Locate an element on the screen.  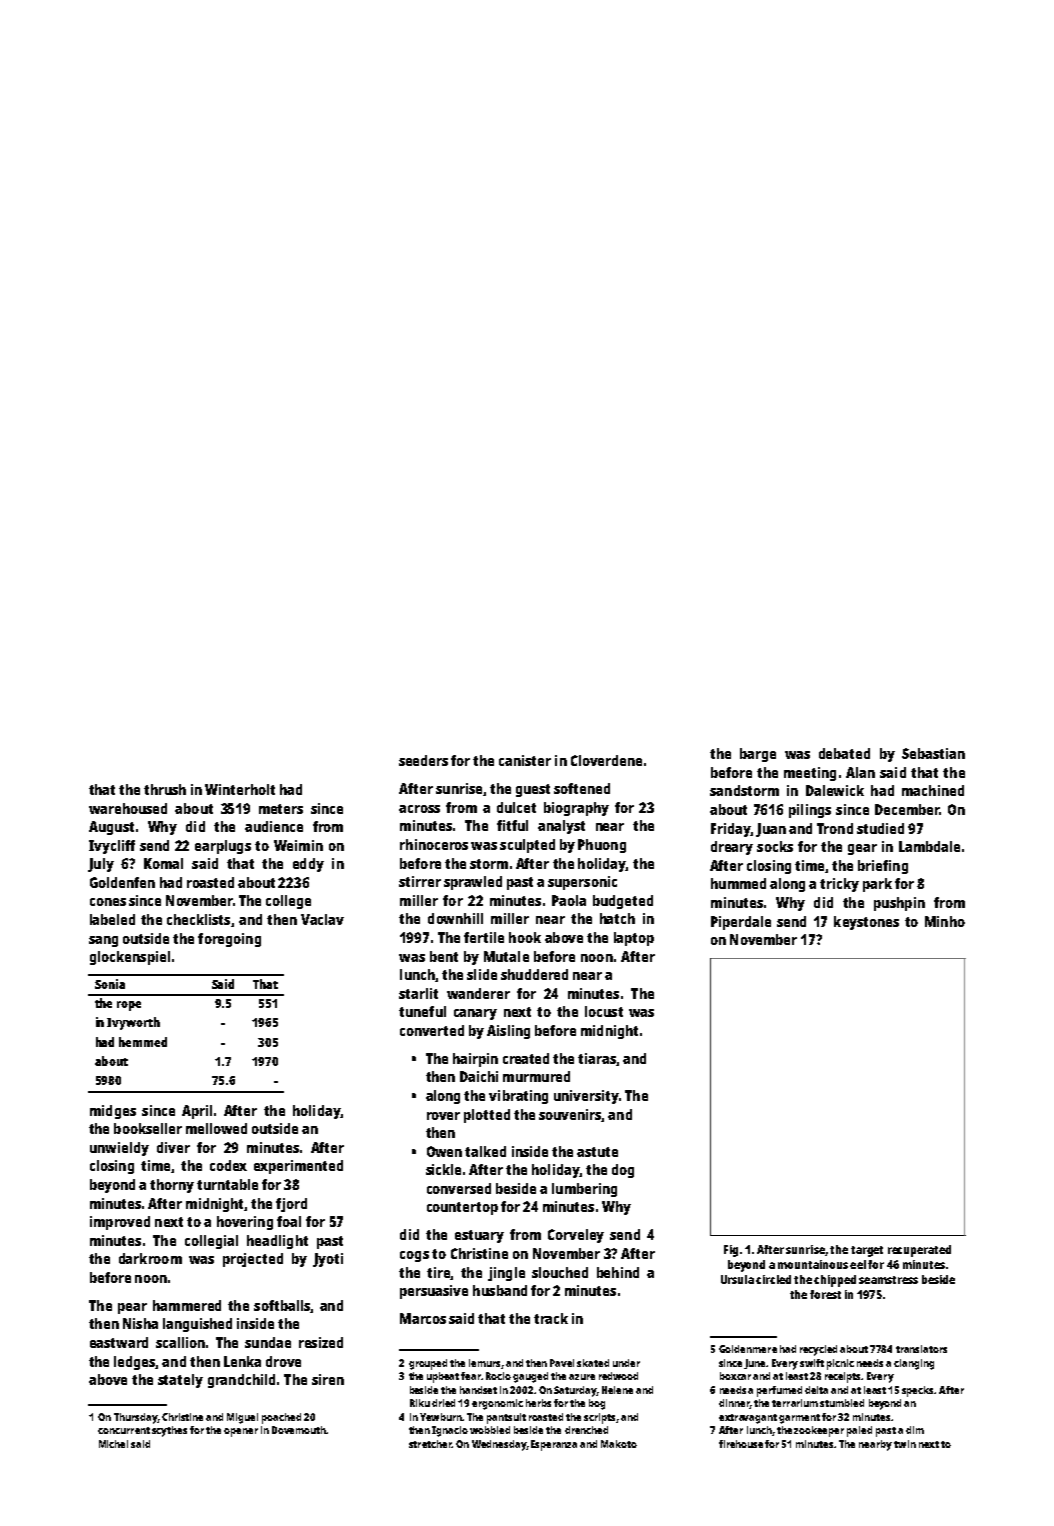
Cloverdene is located at coordinates (606, 760).
